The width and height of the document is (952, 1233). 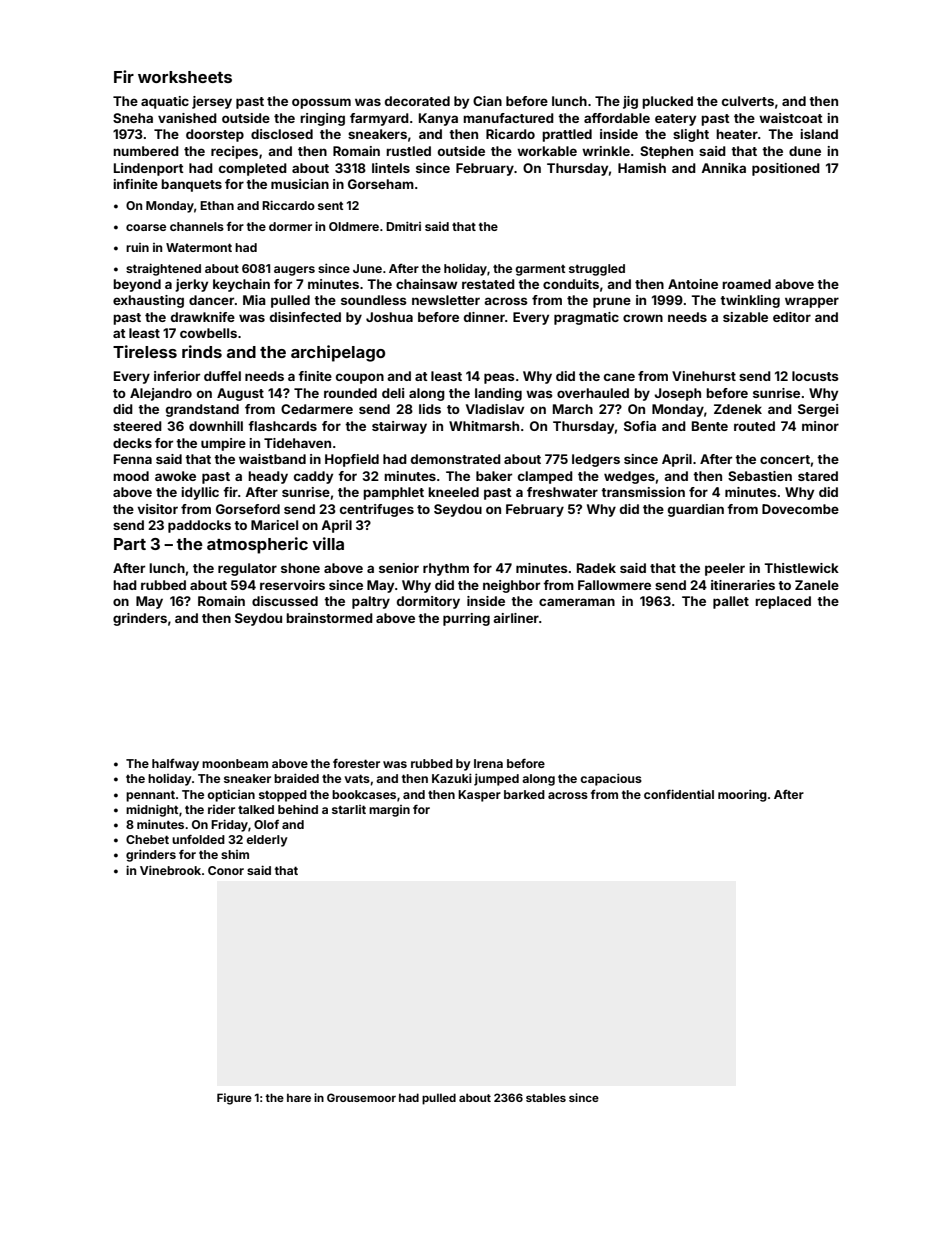 What do you see at coordinates (130, 544) in the document?
I see `Part` at bounding box center [130, 544].
